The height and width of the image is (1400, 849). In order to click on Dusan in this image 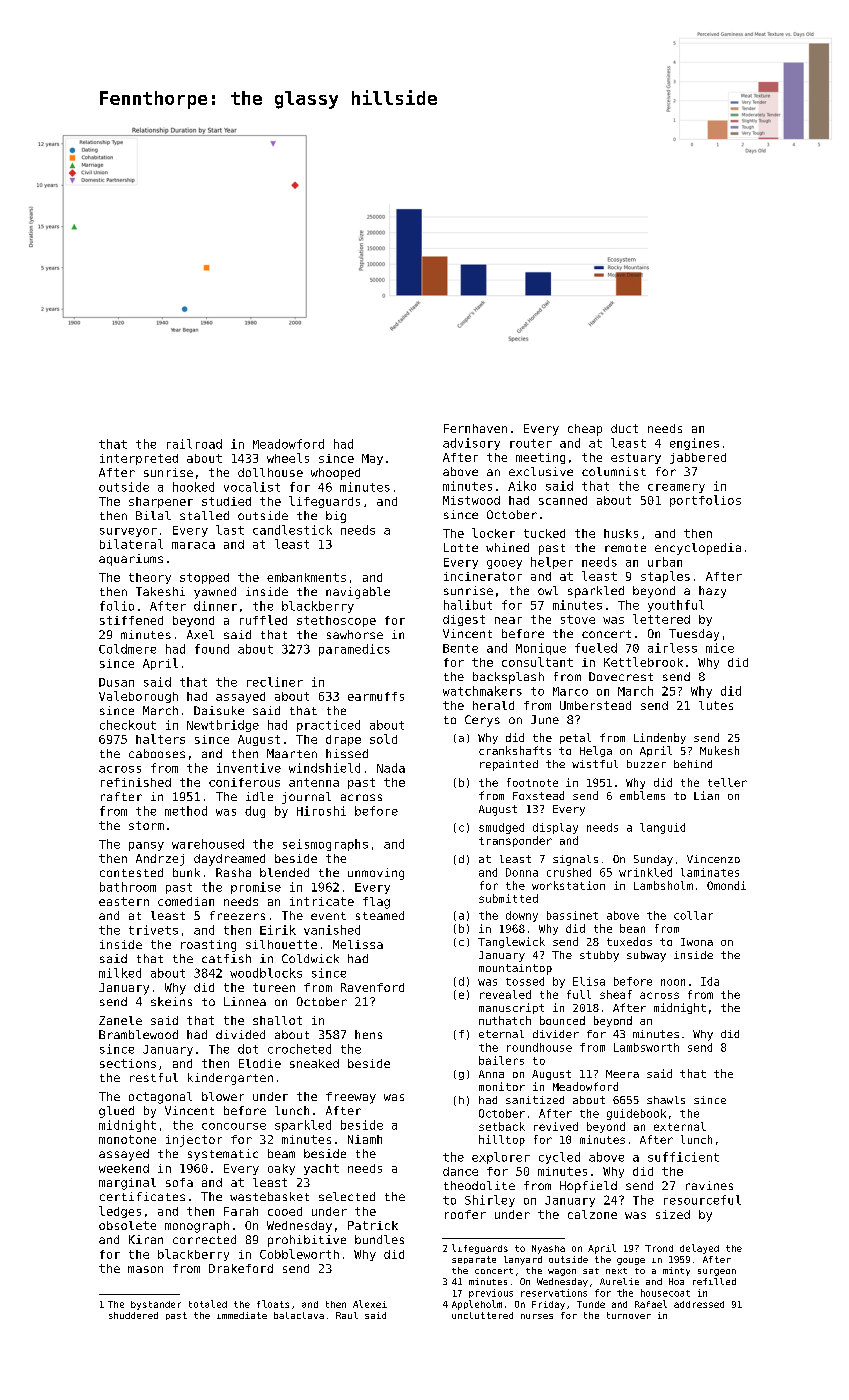, I will do `click(116, 682)`.
